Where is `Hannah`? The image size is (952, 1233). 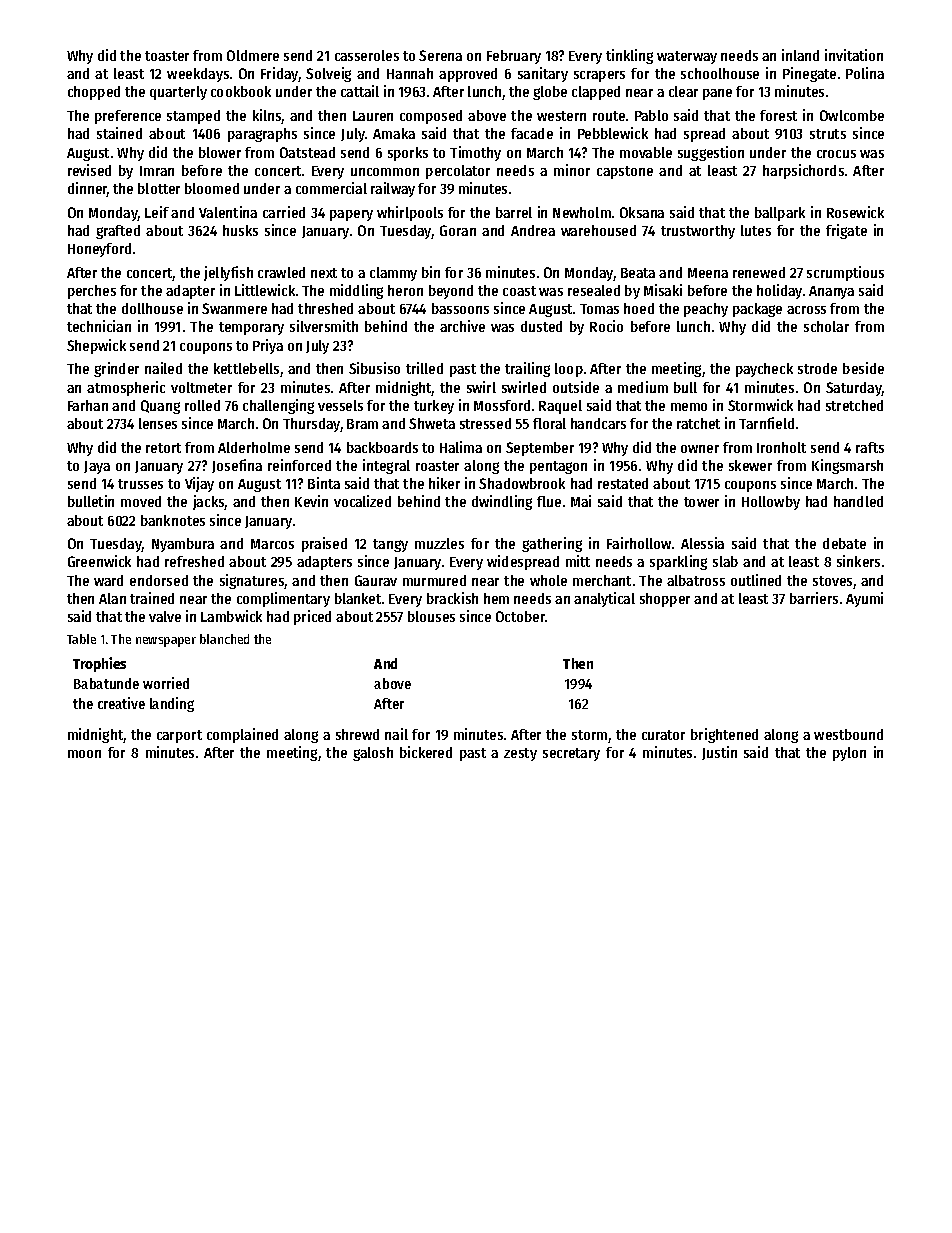 Hannah is located at coordinates (410, 73).
